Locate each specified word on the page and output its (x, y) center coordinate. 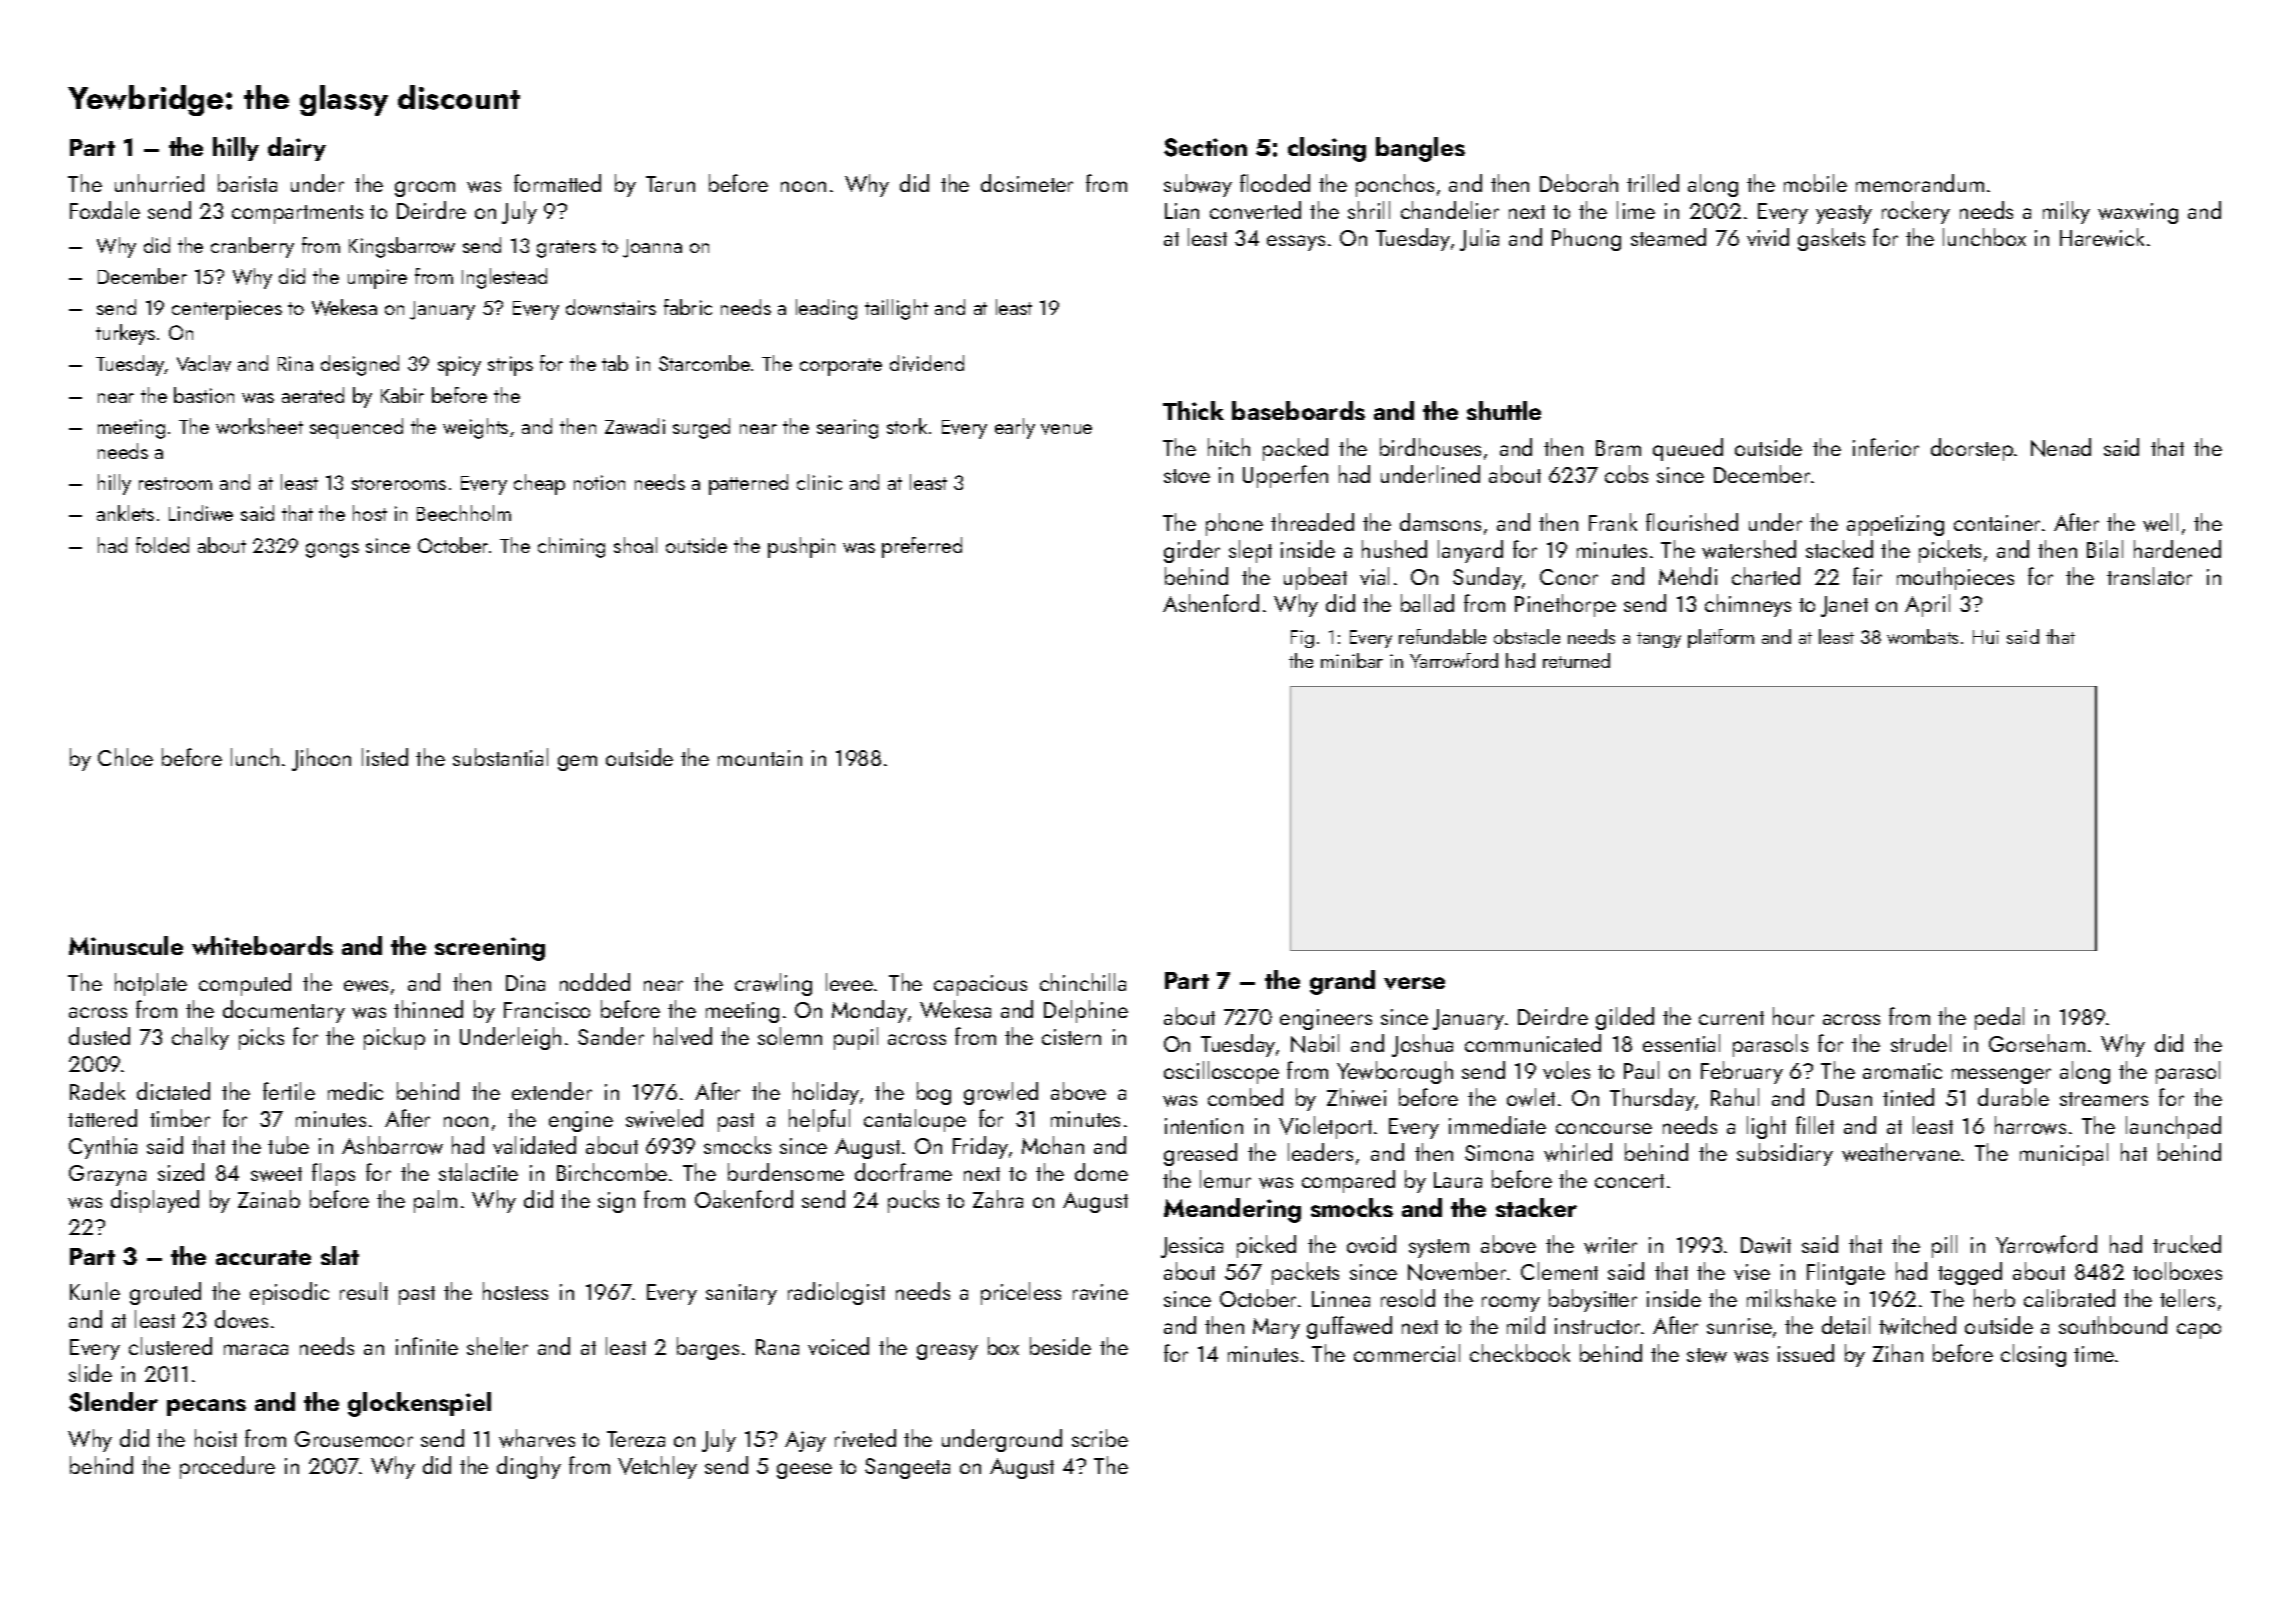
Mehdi (1688, 576)
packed (1295, 449)
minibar (1352, 660)
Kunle (95, 1291)
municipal (2064, 1154)
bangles (1420, 149)
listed (385, 757)
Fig (1302, 639)
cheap (539, 484)
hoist (216, 1438)
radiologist (836, 1293)
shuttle (1504, 410)
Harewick (2102, 237)
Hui (1986, 637)
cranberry (252, 247)
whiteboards (262, 945)
